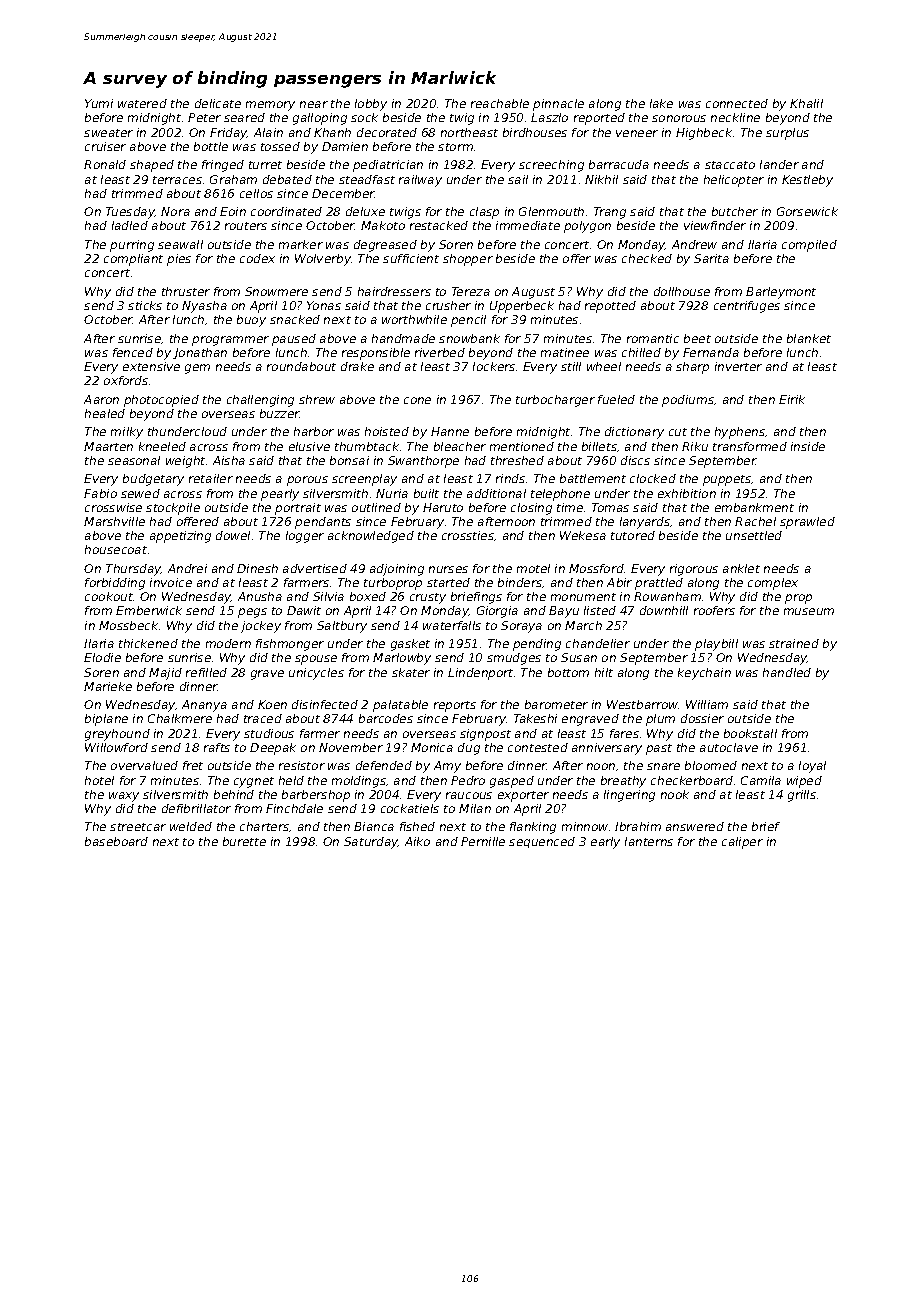 The height and width of the screenshot is (1308, 924). Describe the element at coordinates (211, 478) in the screenshot. I see `retailer` at that location.
